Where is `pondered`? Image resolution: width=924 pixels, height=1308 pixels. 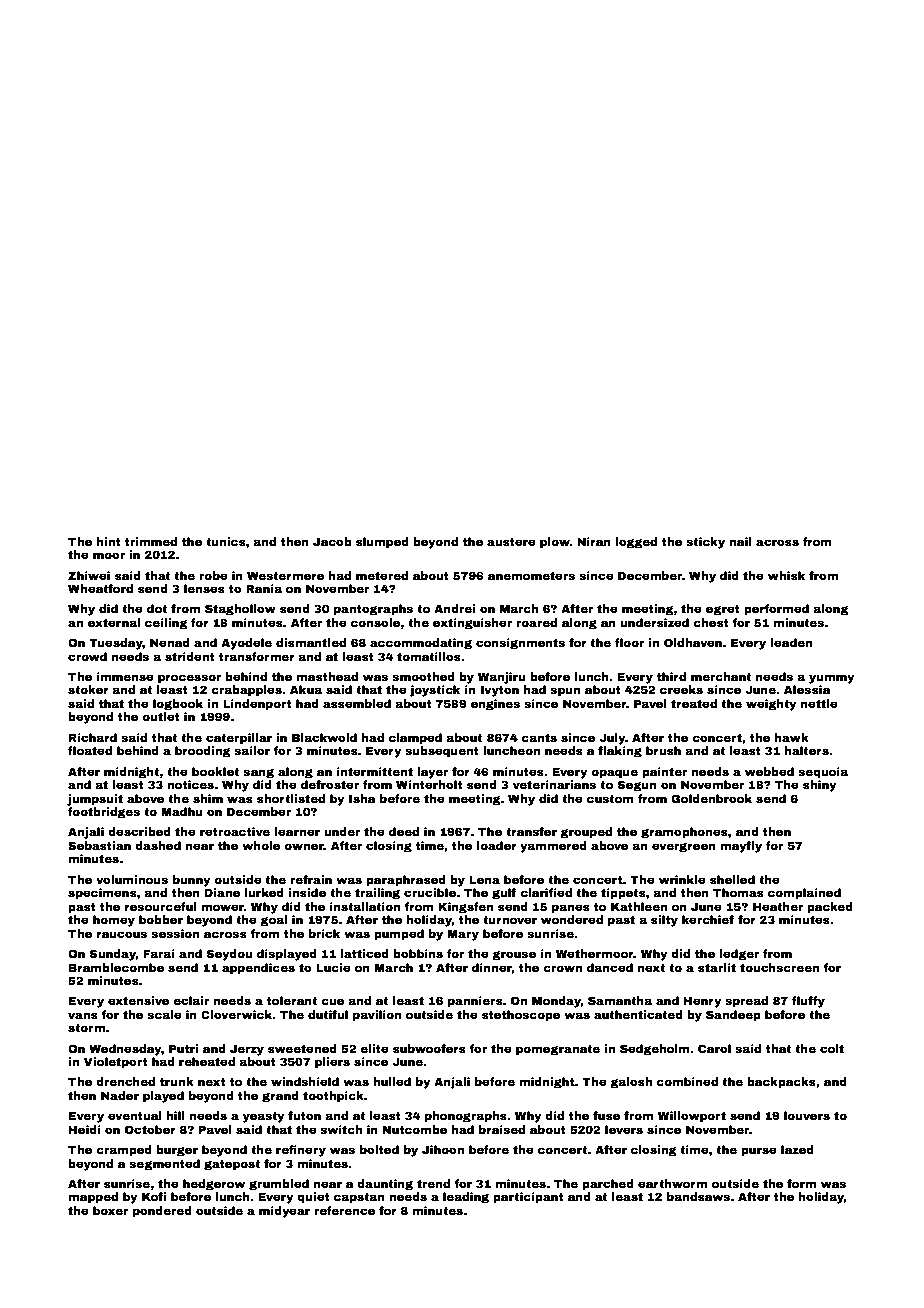 pondered is located at coordinates (162, 1212).
